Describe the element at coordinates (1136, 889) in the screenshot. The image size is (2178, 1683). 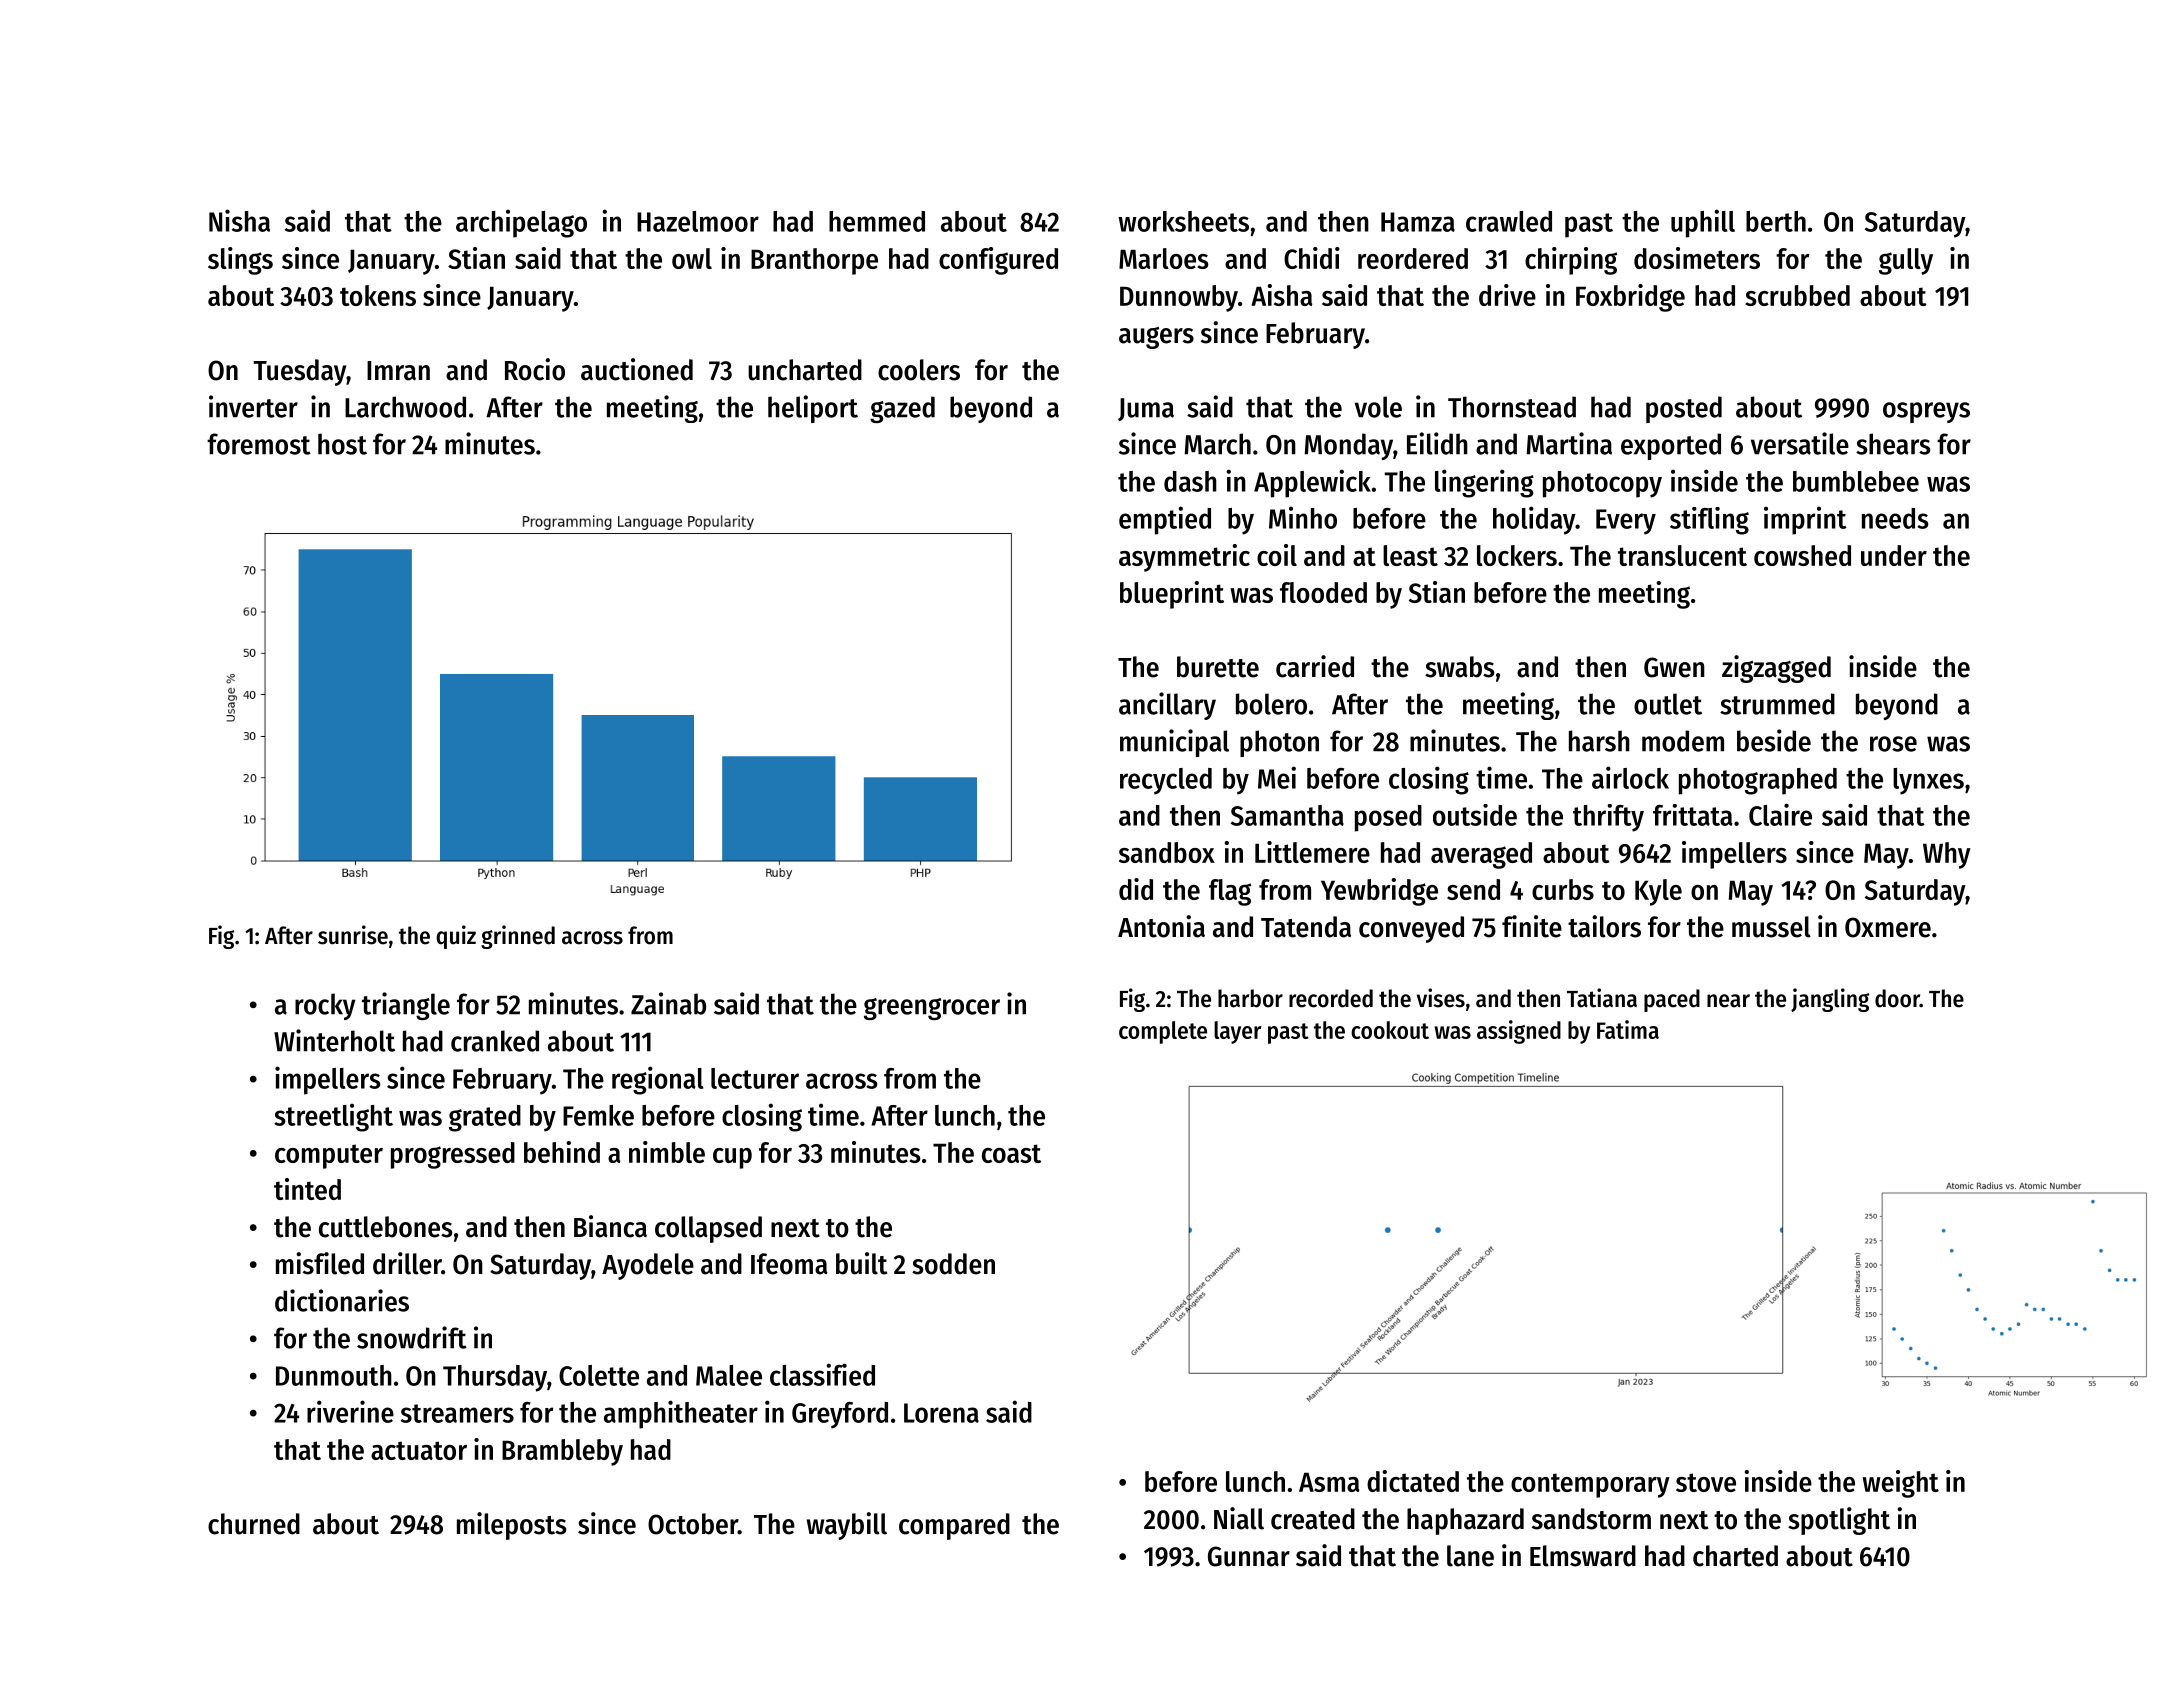
I see `did` at that location.
